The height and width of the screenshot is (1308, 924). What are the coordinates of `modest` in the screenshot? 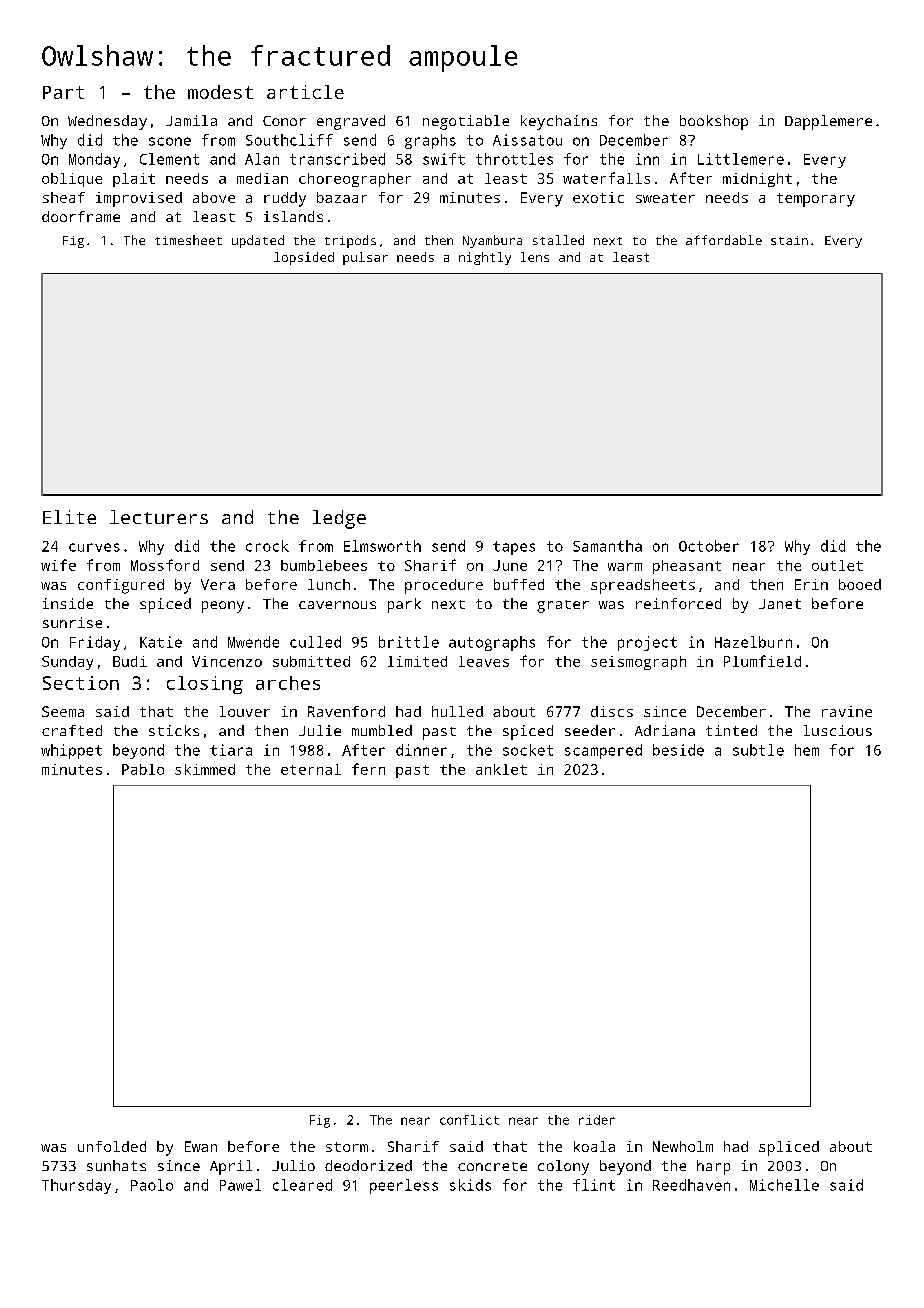 It's located at (220, 92).
